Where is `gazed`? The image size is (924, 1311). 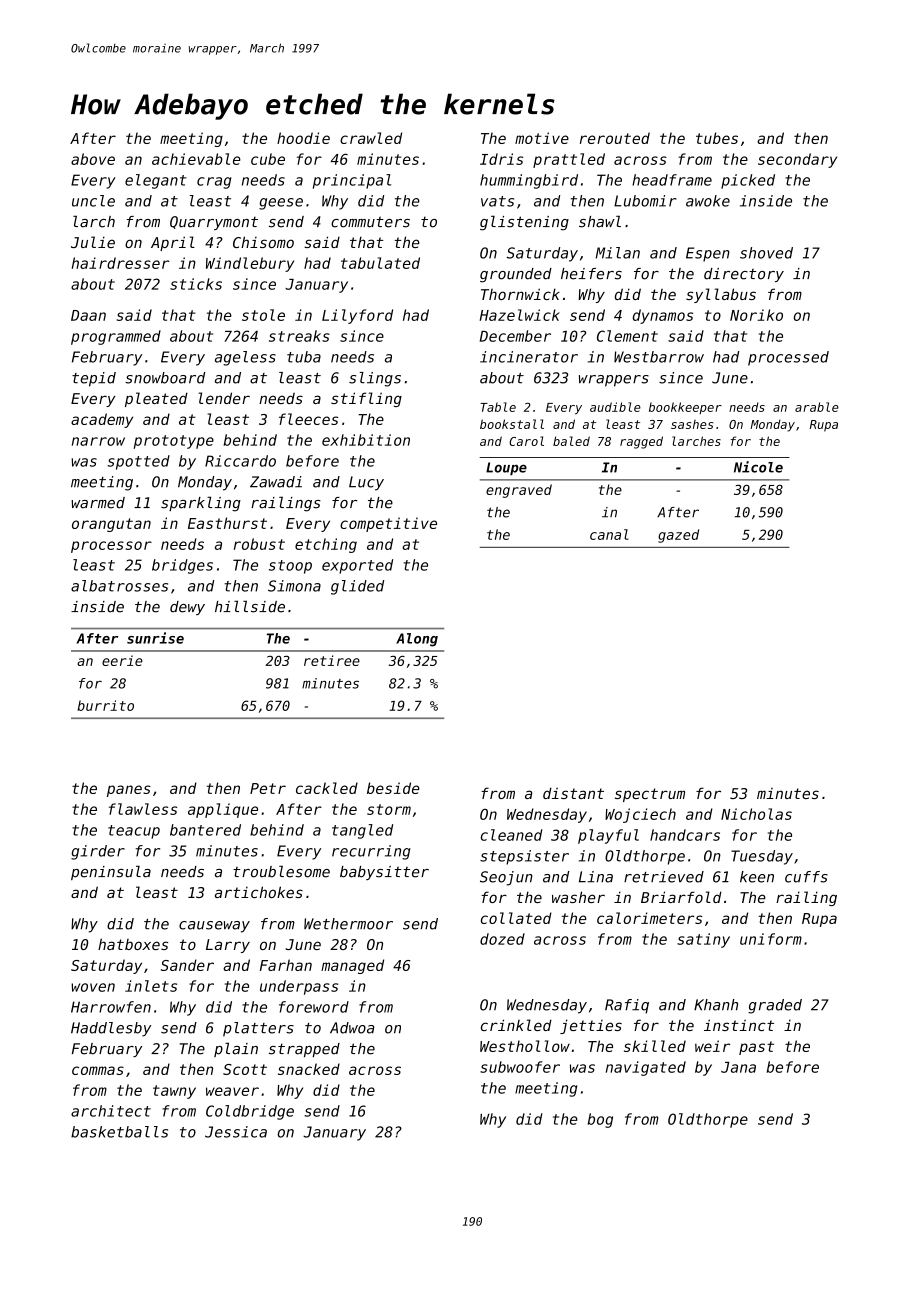 gazed is located at coordinates (678, 536).
